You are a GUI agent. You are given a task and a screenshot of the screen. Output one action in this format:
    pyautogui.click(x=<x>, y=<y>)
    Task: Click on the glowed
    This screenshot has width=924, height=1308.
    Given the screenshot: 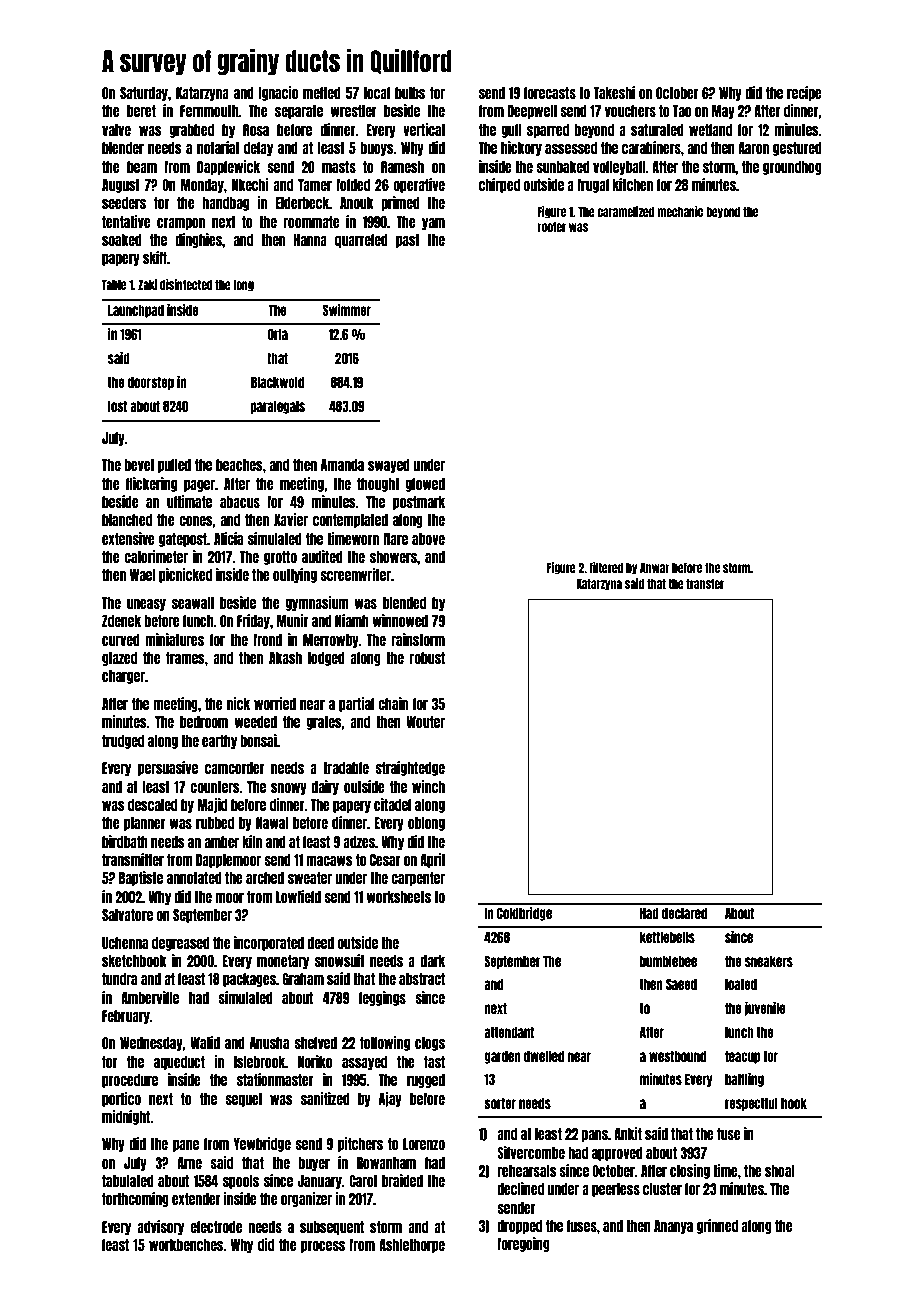 What is the action you would take?
    pyautogui.click(x=425, y=485)
